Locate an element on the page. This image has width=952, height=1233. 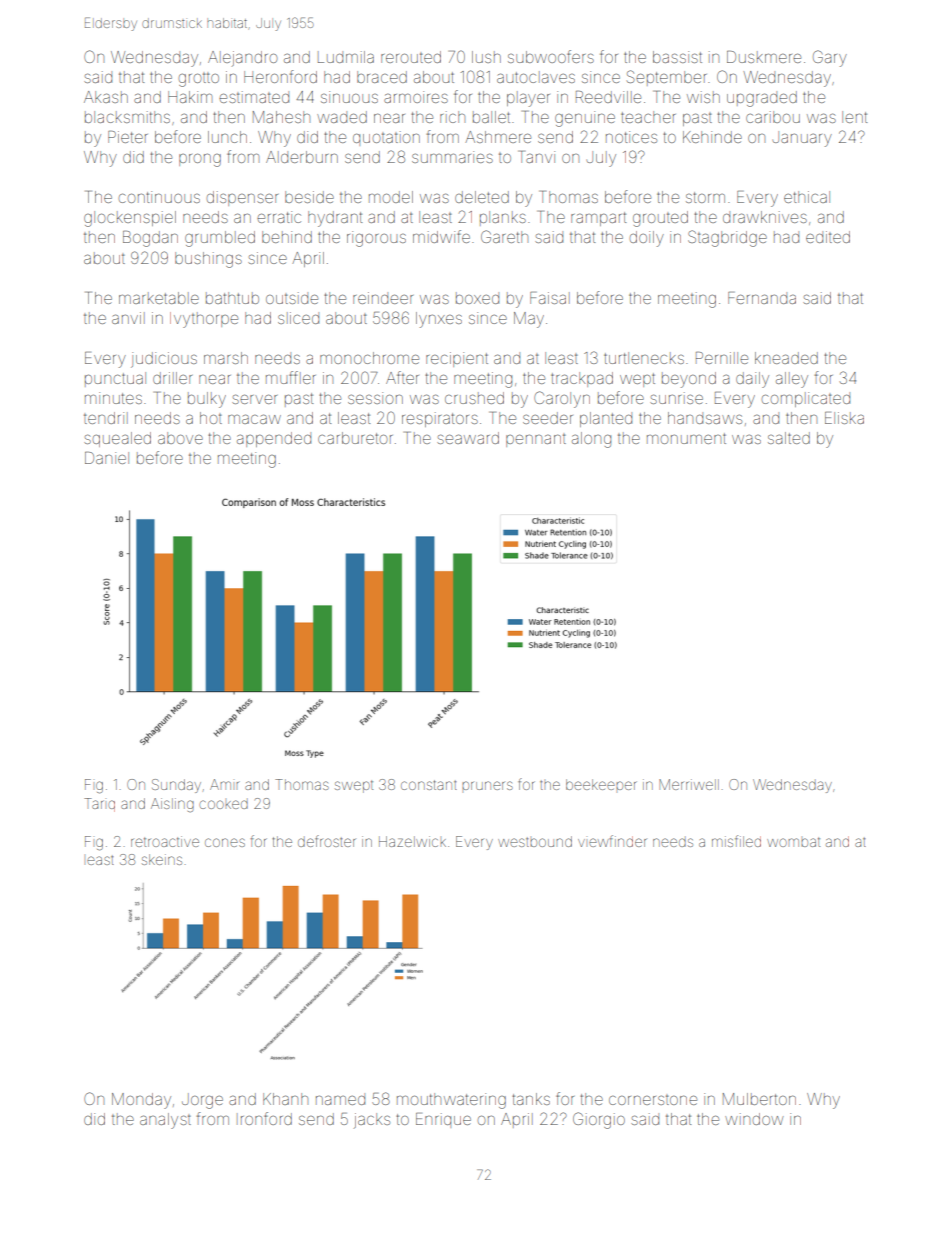
kneaded is located at coordinates (786, 358).
